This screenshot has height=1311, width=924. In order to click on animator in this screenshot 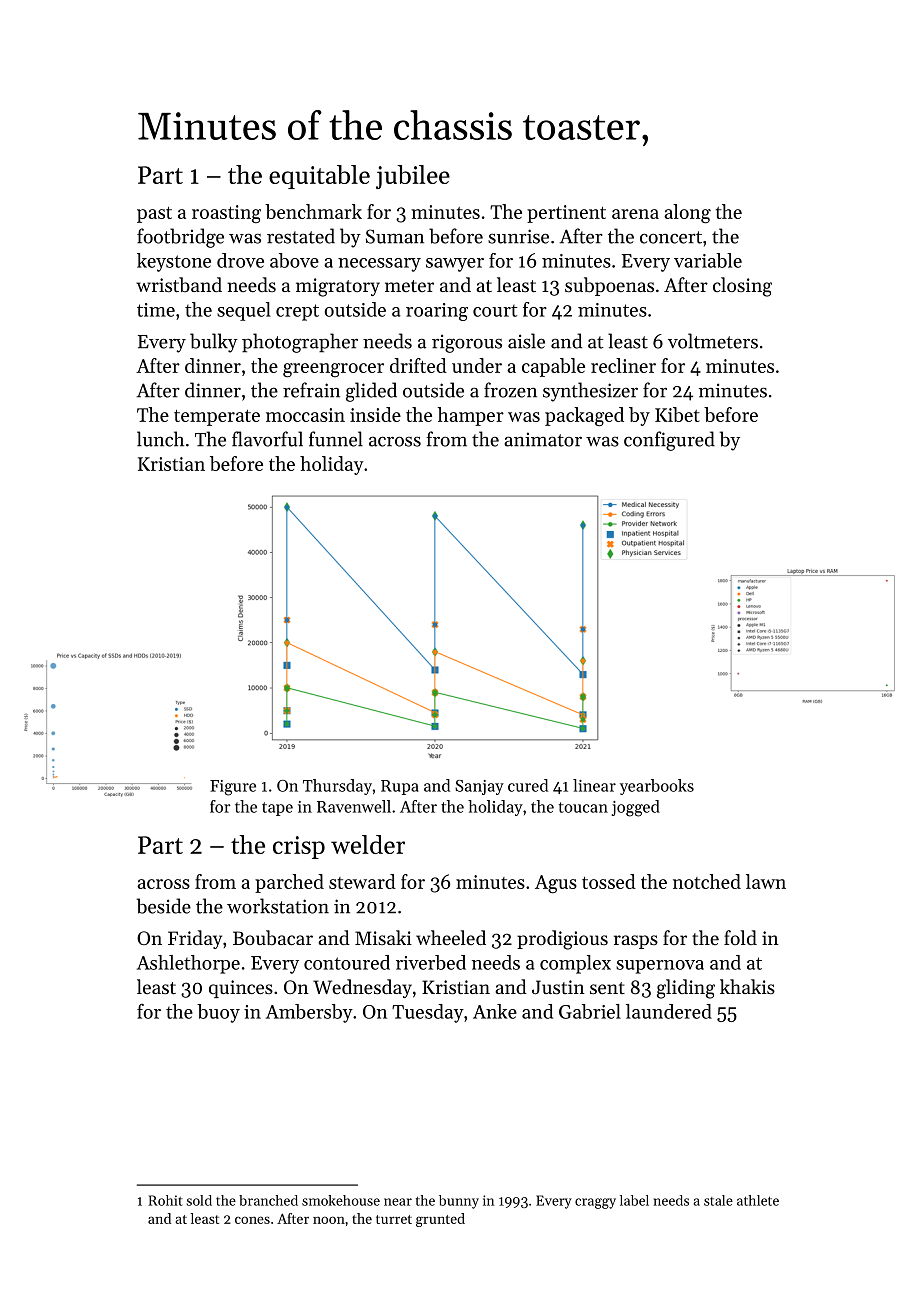, I will do `click(543, 439)`.
